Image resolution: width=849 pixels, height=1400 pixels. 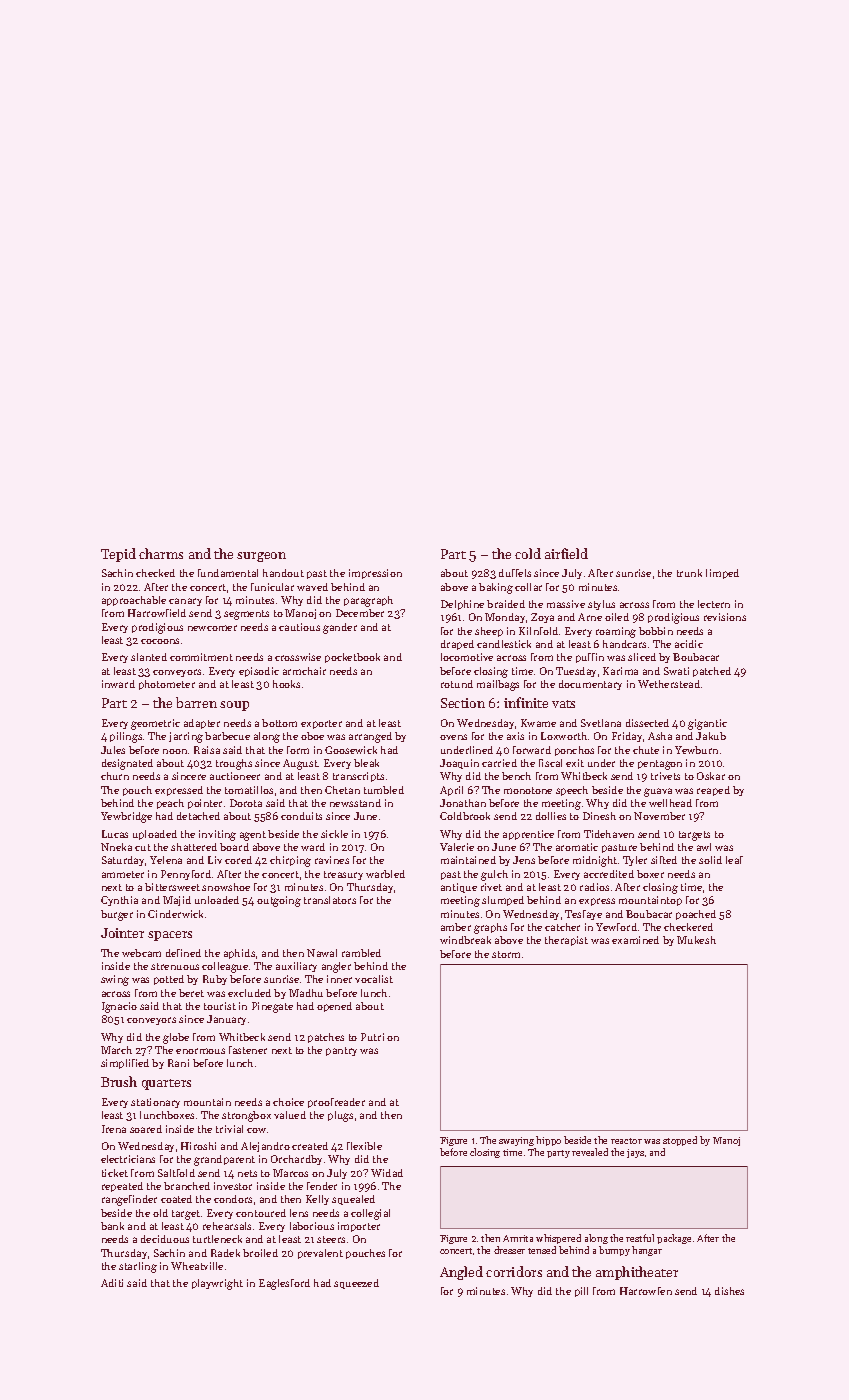 What do you see at coordinates (238, 860) in the screenshot?
I see `cored` at bounding box center [238, 860].
